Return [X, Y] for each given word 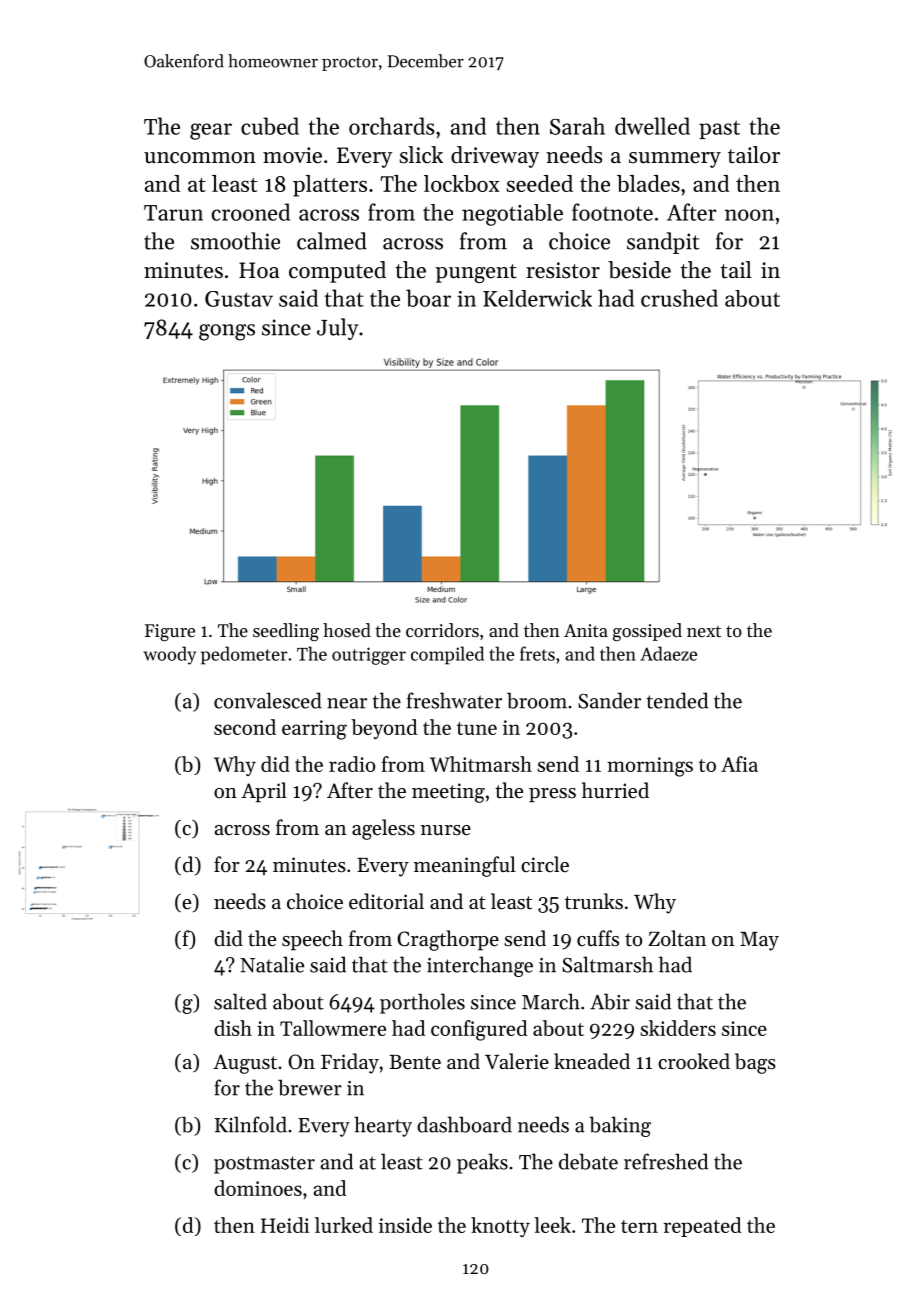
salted [240, 1001]
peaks [482, 1163]
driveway [495, 157]
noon [749, 215]
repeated [702, 1227]
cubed [270, 126]
